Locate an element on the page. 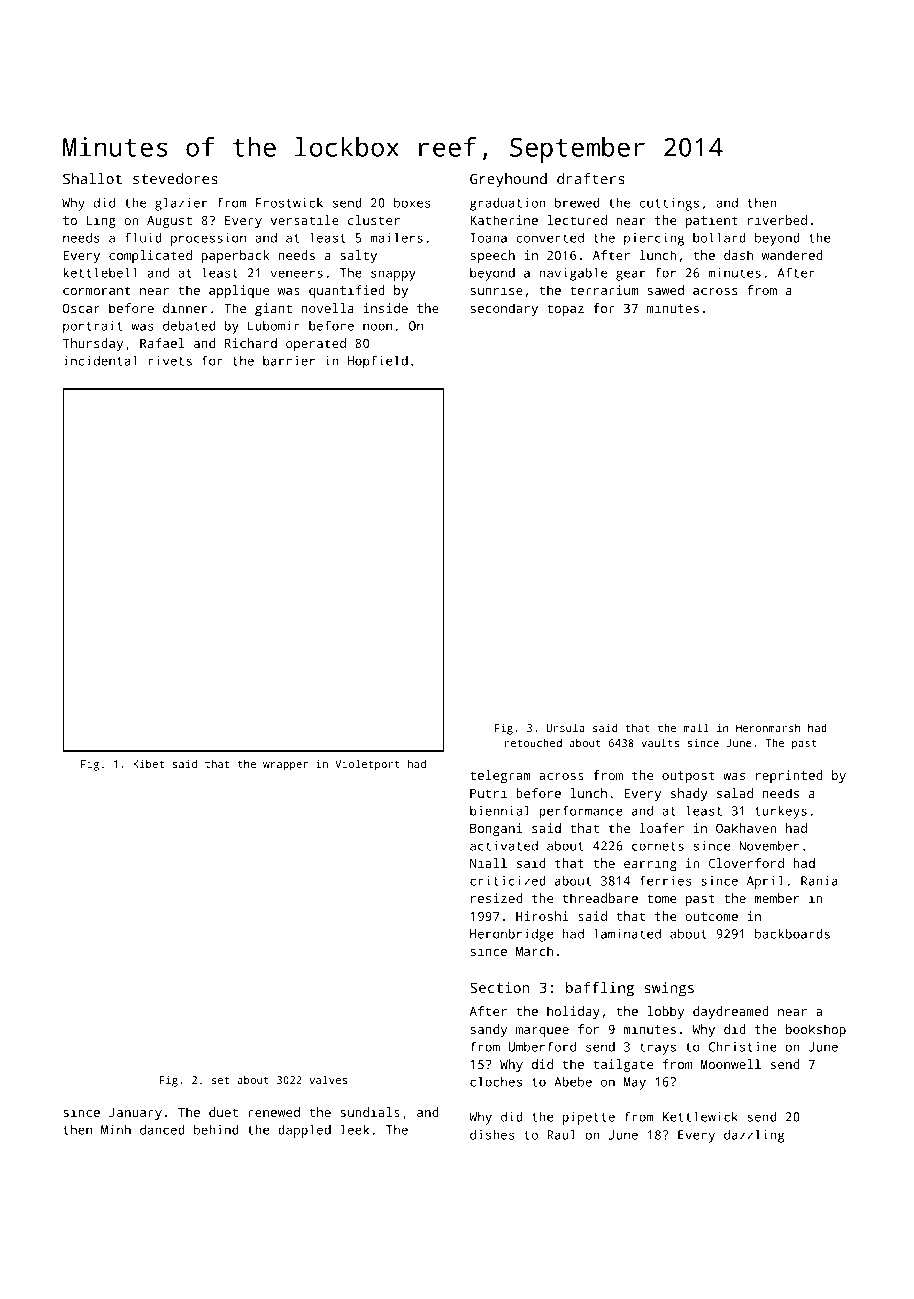 The height and width of the page is (1299, 914). Abebe is located at coordinates (573, 1082).
